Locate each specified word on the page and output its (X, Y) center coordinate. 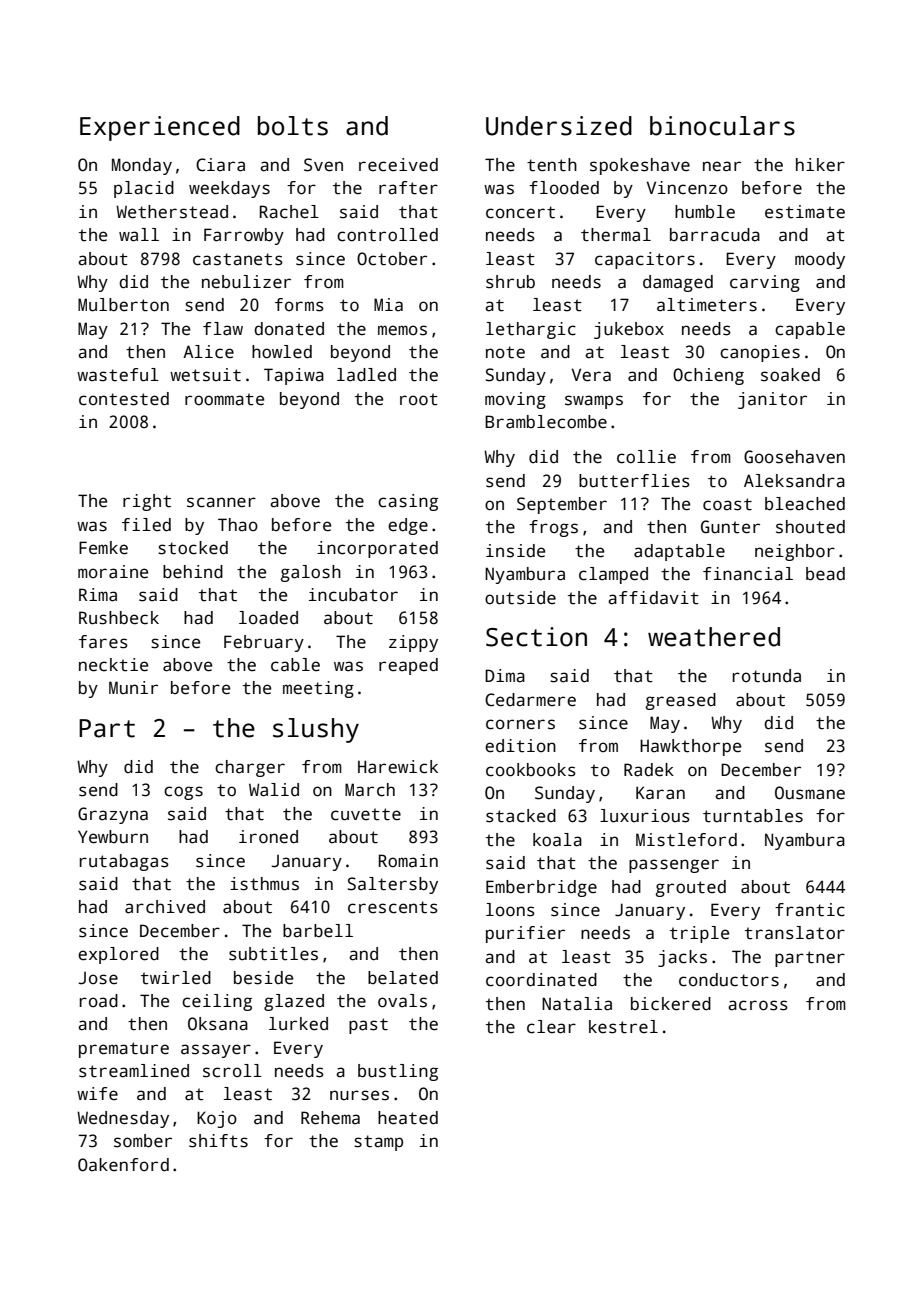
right (147, 502)
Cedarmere (530, 700)
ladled (366, 375)
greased (681, 701)
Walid (274, 790)
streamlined (134, 1071)
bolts (293, 126)
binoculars (722, 126)
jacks (682, 958)
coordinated (541, 980)
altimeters (707, 305)
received (398, 165)
